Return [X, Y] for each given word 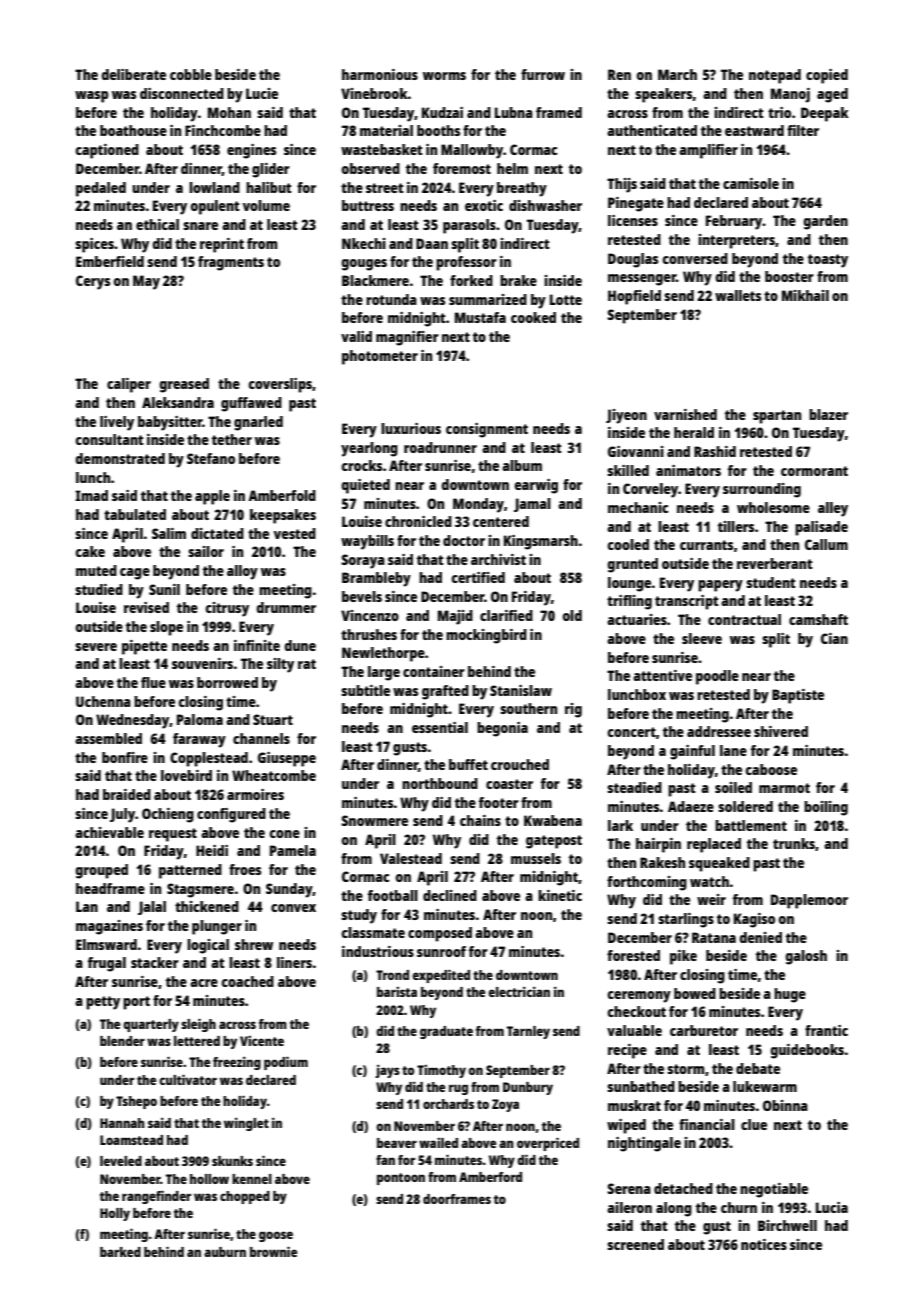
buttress [368, 205]
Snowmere [374, 820]
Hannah [122, 1123]
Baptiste [798, 696]
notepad [775, 76]
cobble [191, 74]
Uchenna [103, 701]
